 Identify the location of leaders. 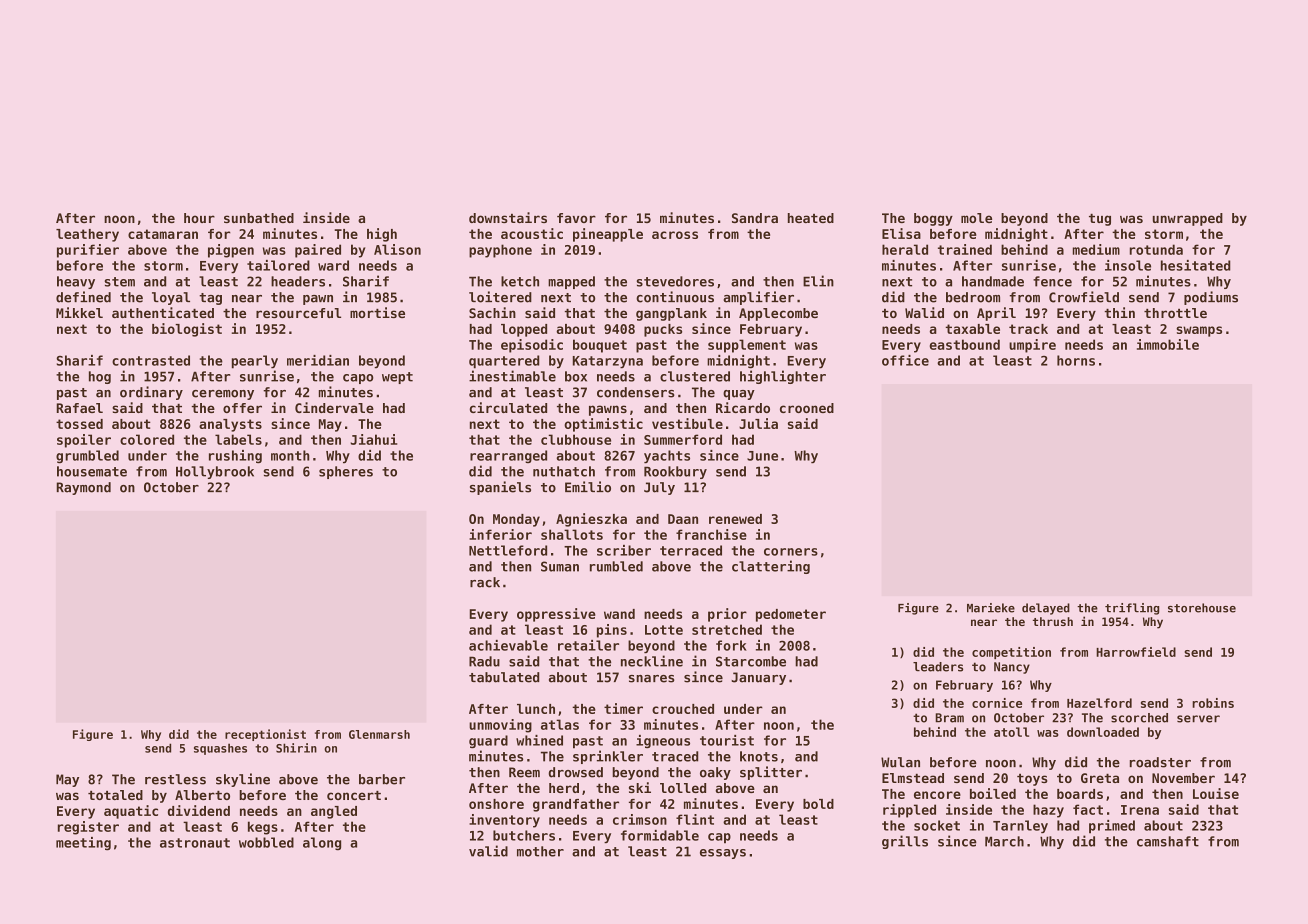
(938, 667).
